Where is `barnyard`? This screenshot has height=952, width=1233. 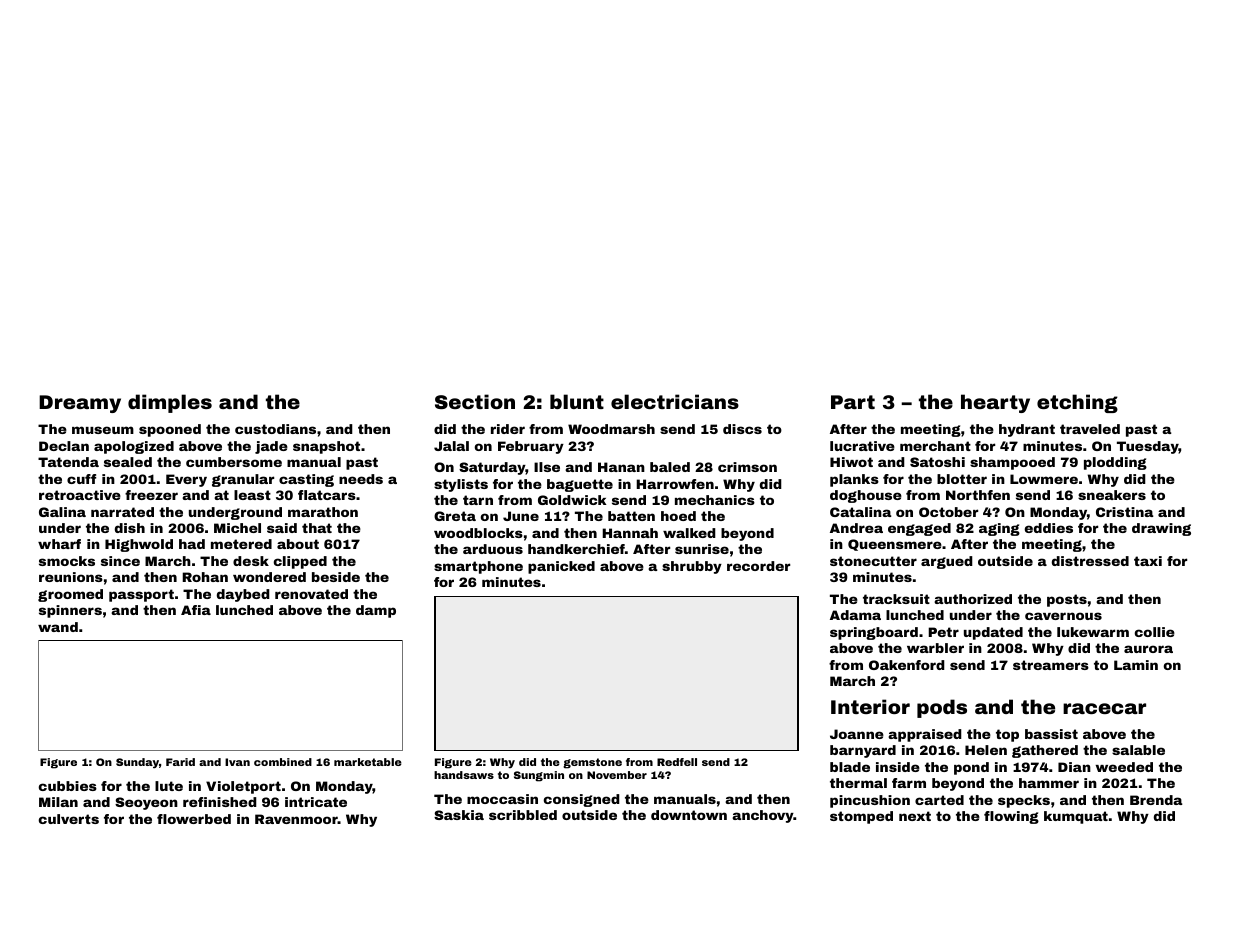
barnyard is located at coordinates (863, 751).
